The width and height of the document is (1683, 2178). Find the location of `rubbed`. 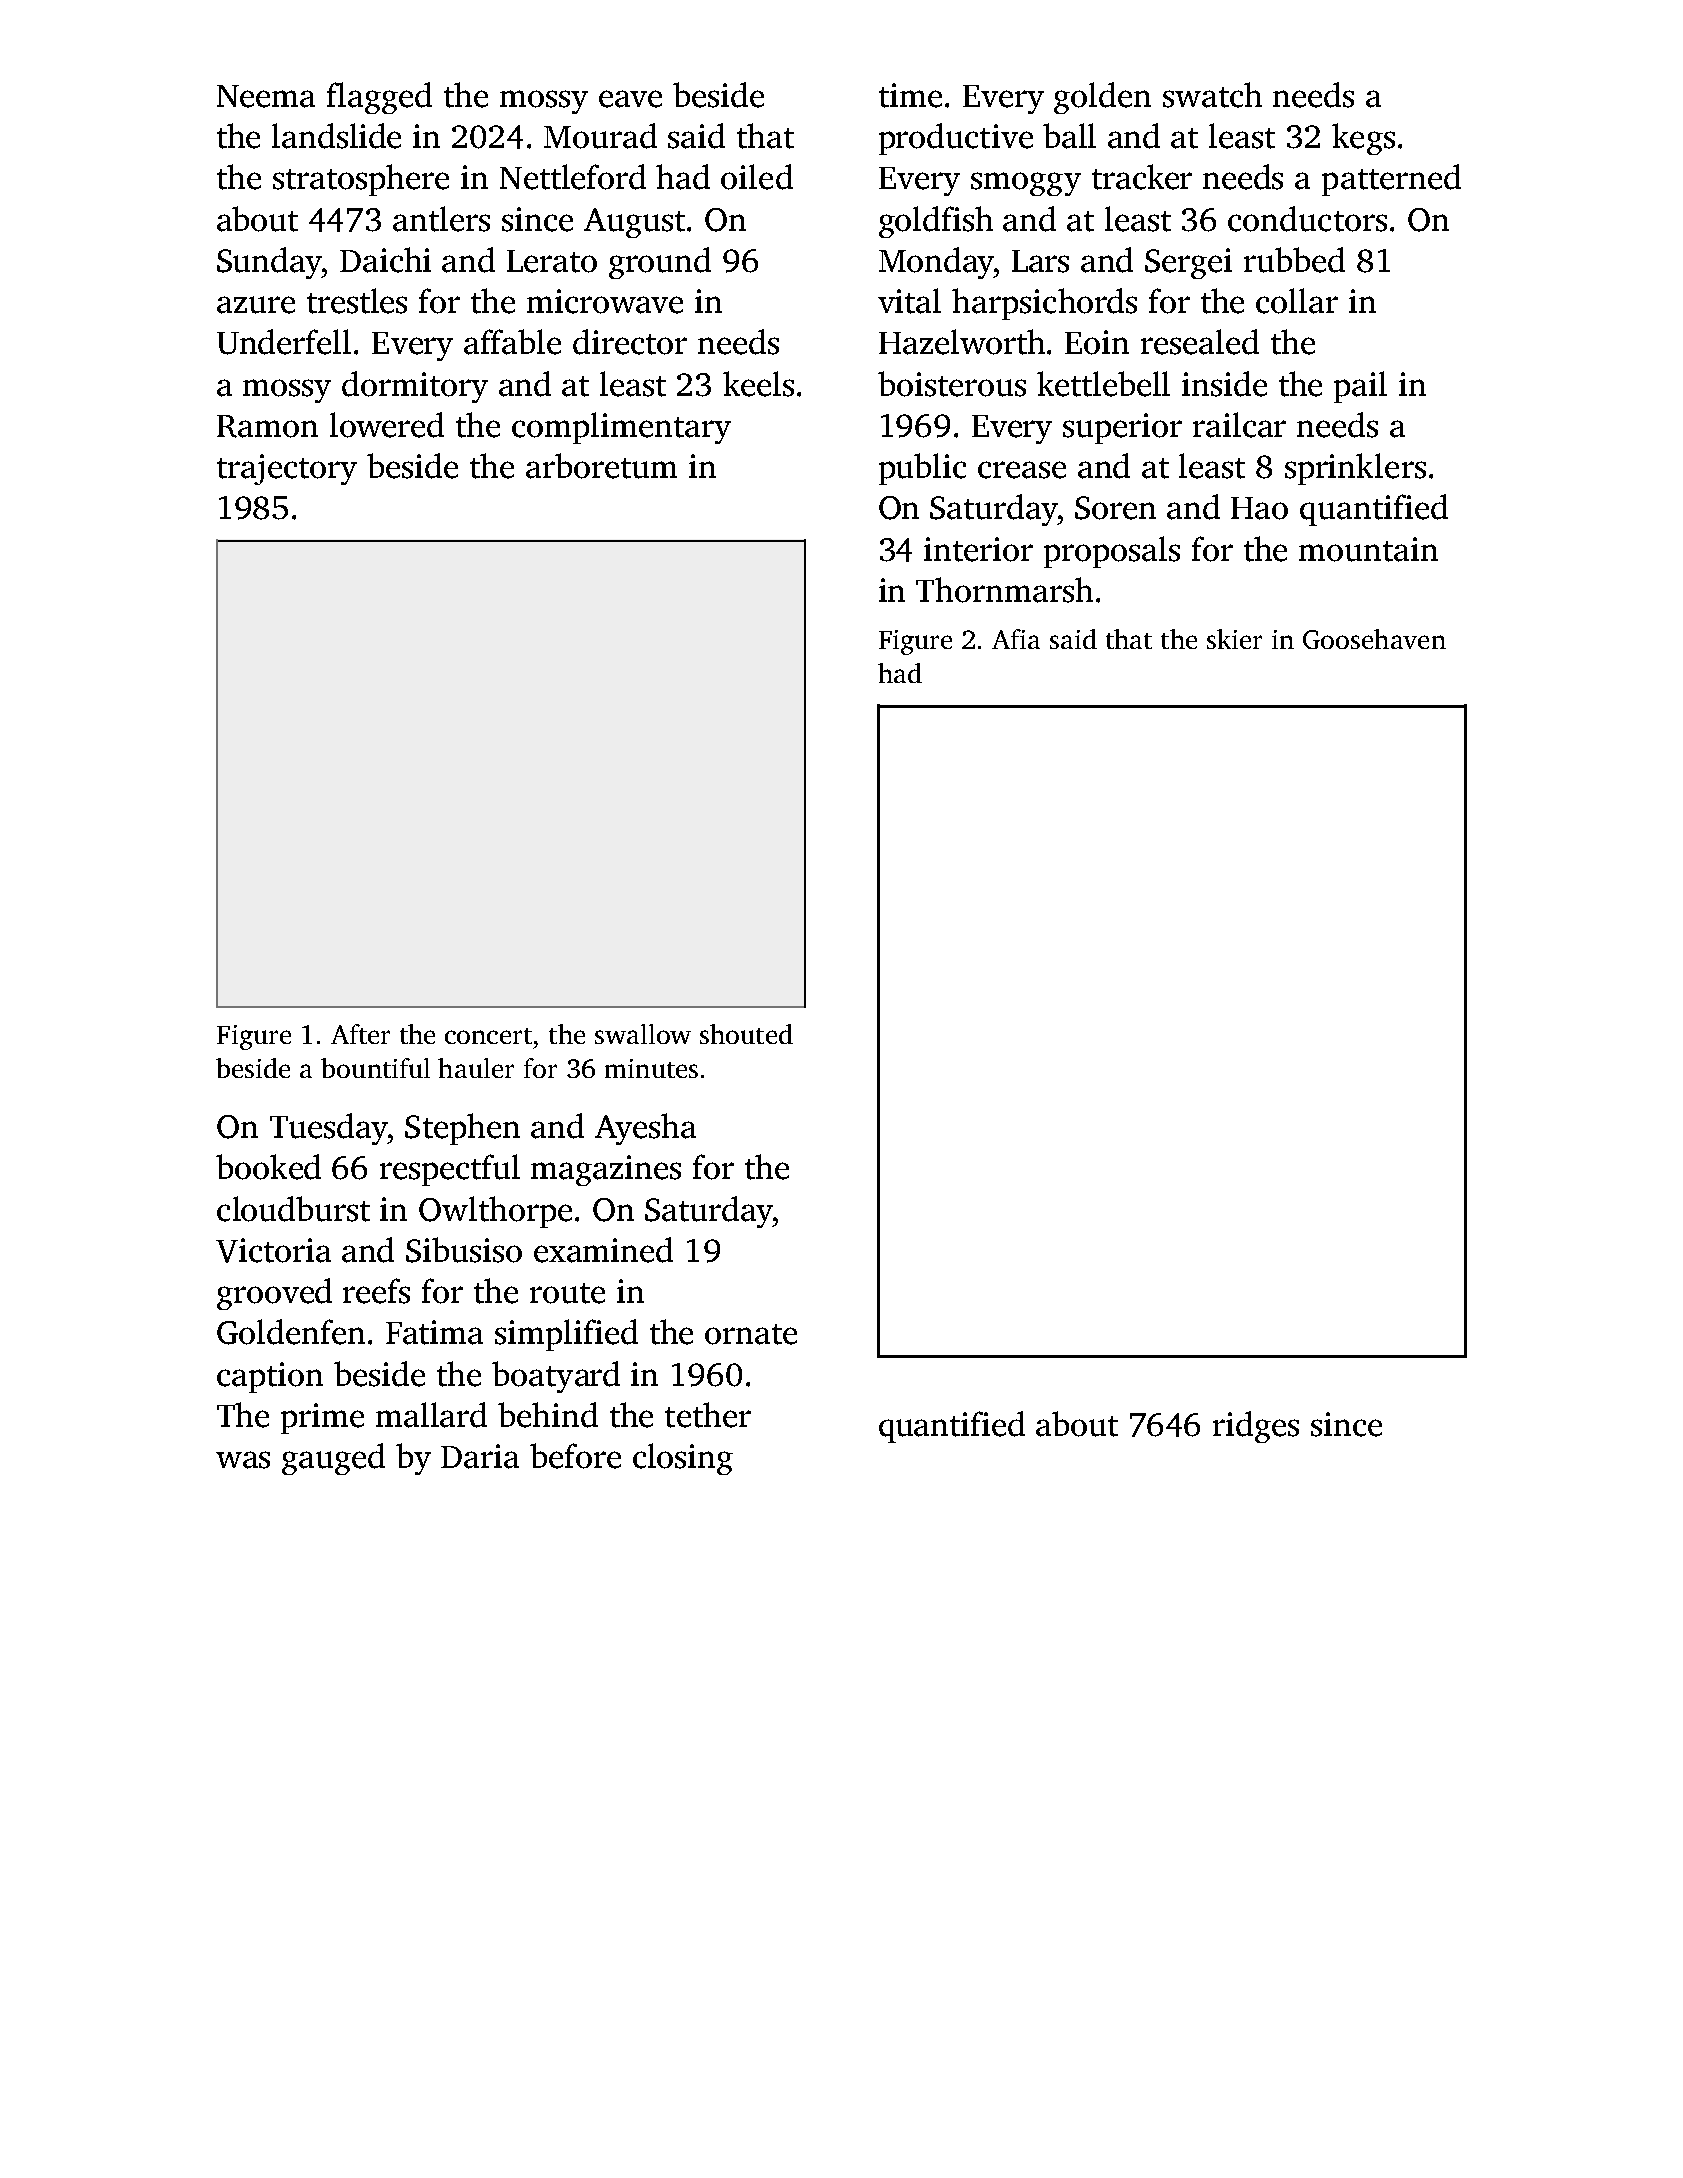

rubbed is located at coordinates (1294, 260).
